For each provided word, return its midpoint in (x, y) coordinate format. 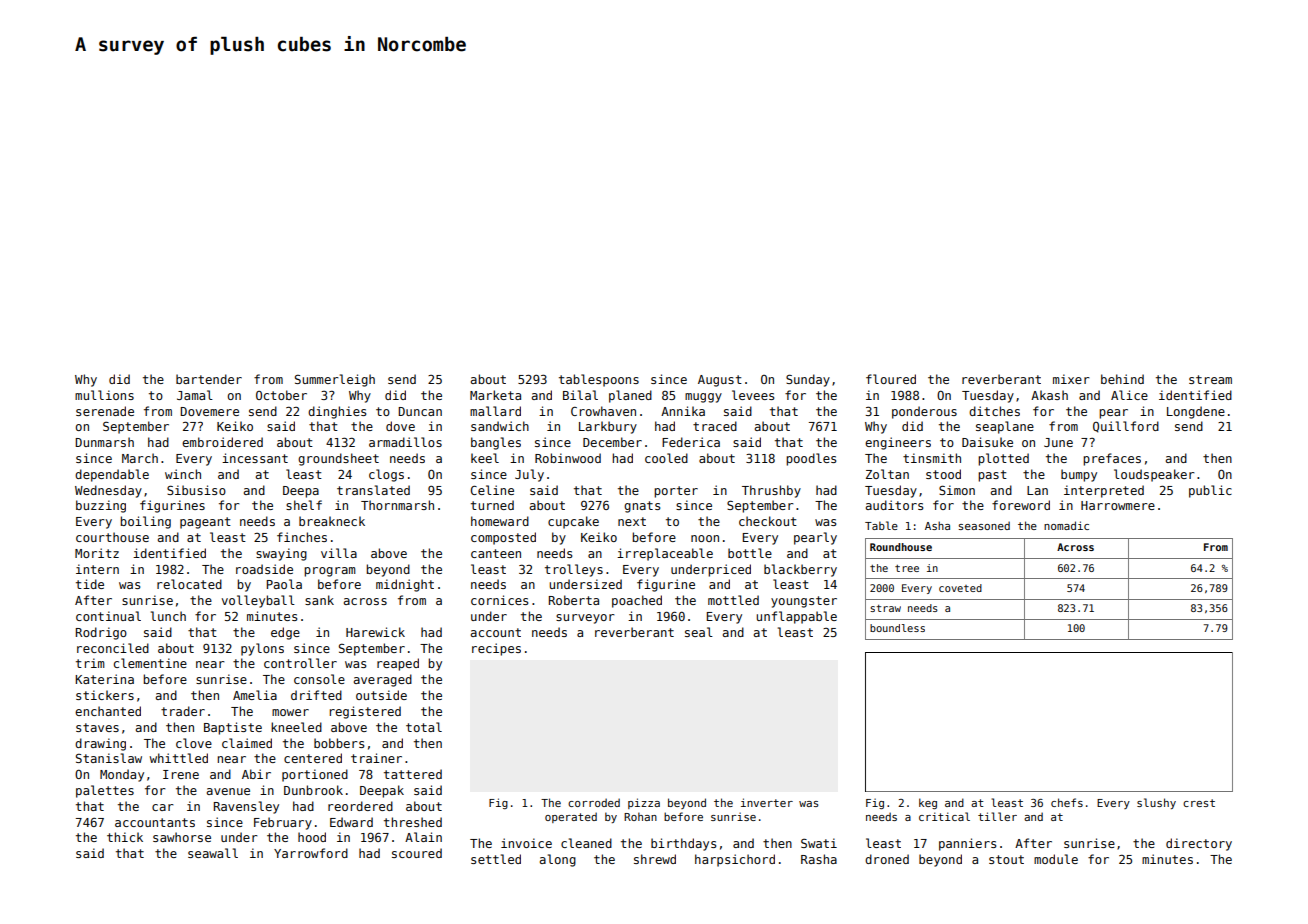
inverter (767, 802)
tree (907, 568)
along (558, 860)
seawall (213, 853)
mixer (1071, 379)
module (1056, 859)
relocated (189, 584)
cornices (499, 600)
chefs (1067, 802)
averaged (383, 680)
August (720, 381)
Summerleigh (335, 380)
